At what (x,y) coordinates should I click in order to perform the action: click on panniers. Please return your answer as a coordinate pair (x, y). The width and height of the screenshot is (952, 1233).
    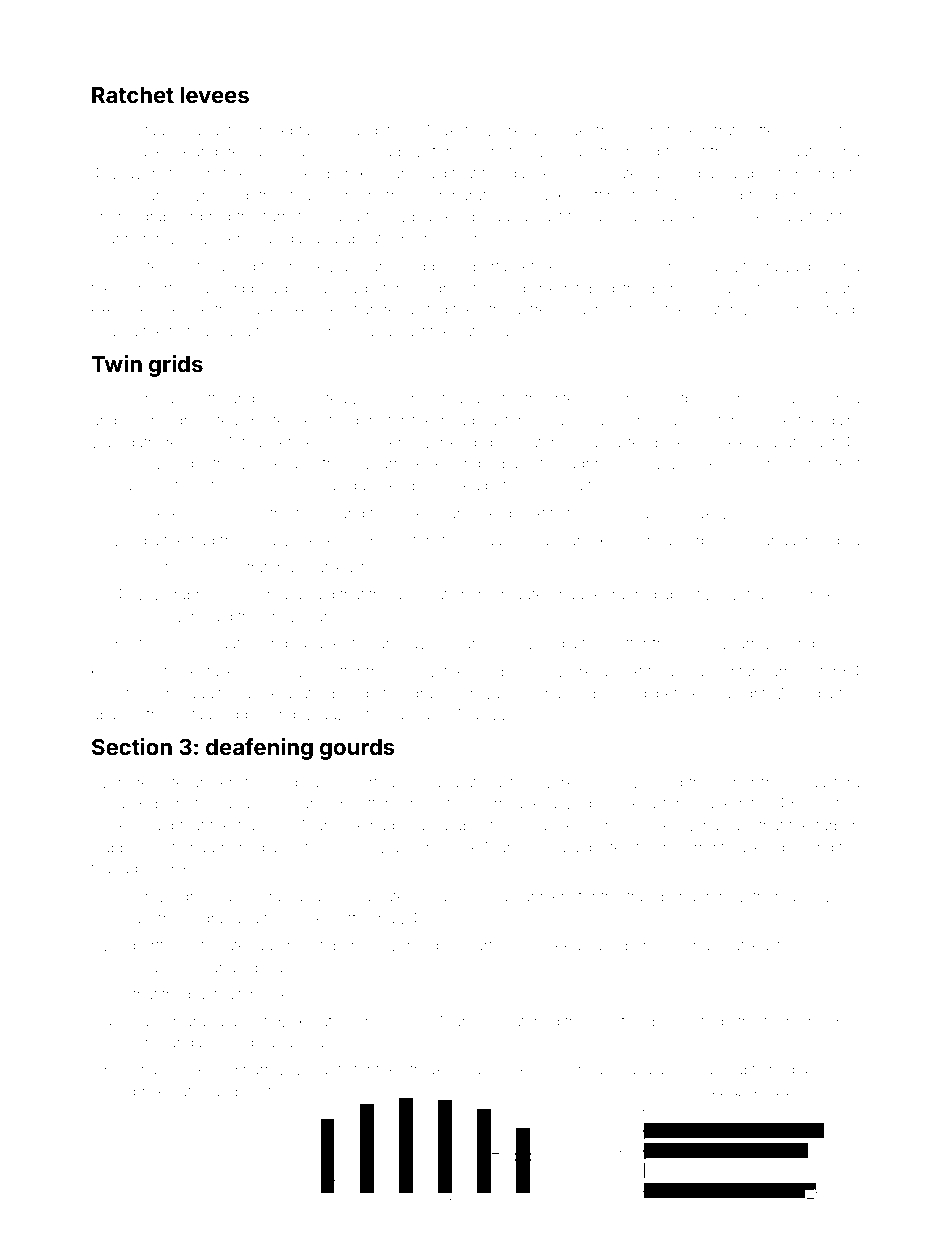
    Looking at the image, I should click on (543, 898).
